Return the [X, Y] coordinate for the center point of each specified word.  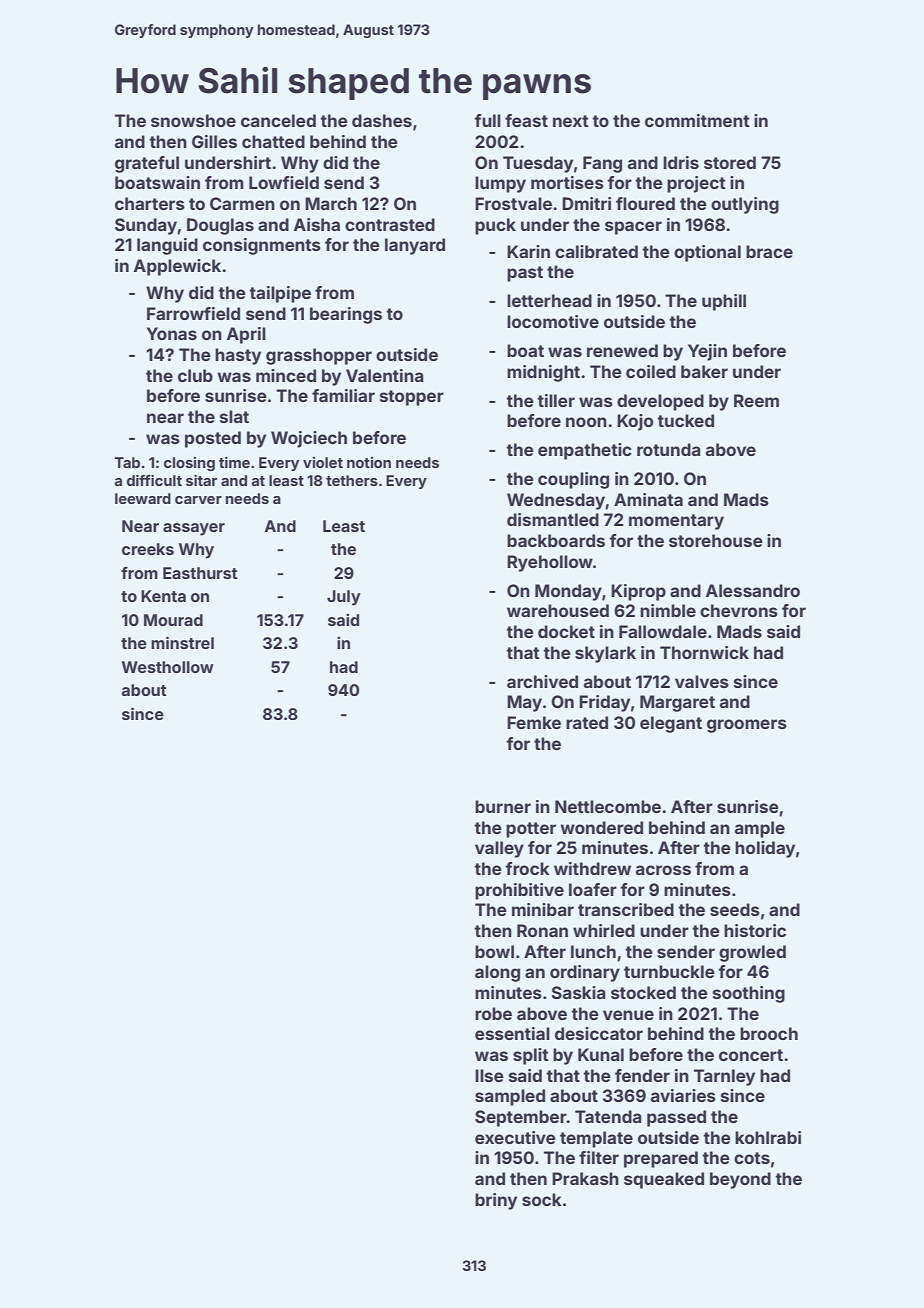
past [525, 274]
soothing [749, 994]
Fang [602, 164]
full [487, 120]
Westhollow [168, 667]
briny [496, 1201]
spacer [633, 228]
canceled [278, 120]
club [195, 375]
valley [499, 849]
